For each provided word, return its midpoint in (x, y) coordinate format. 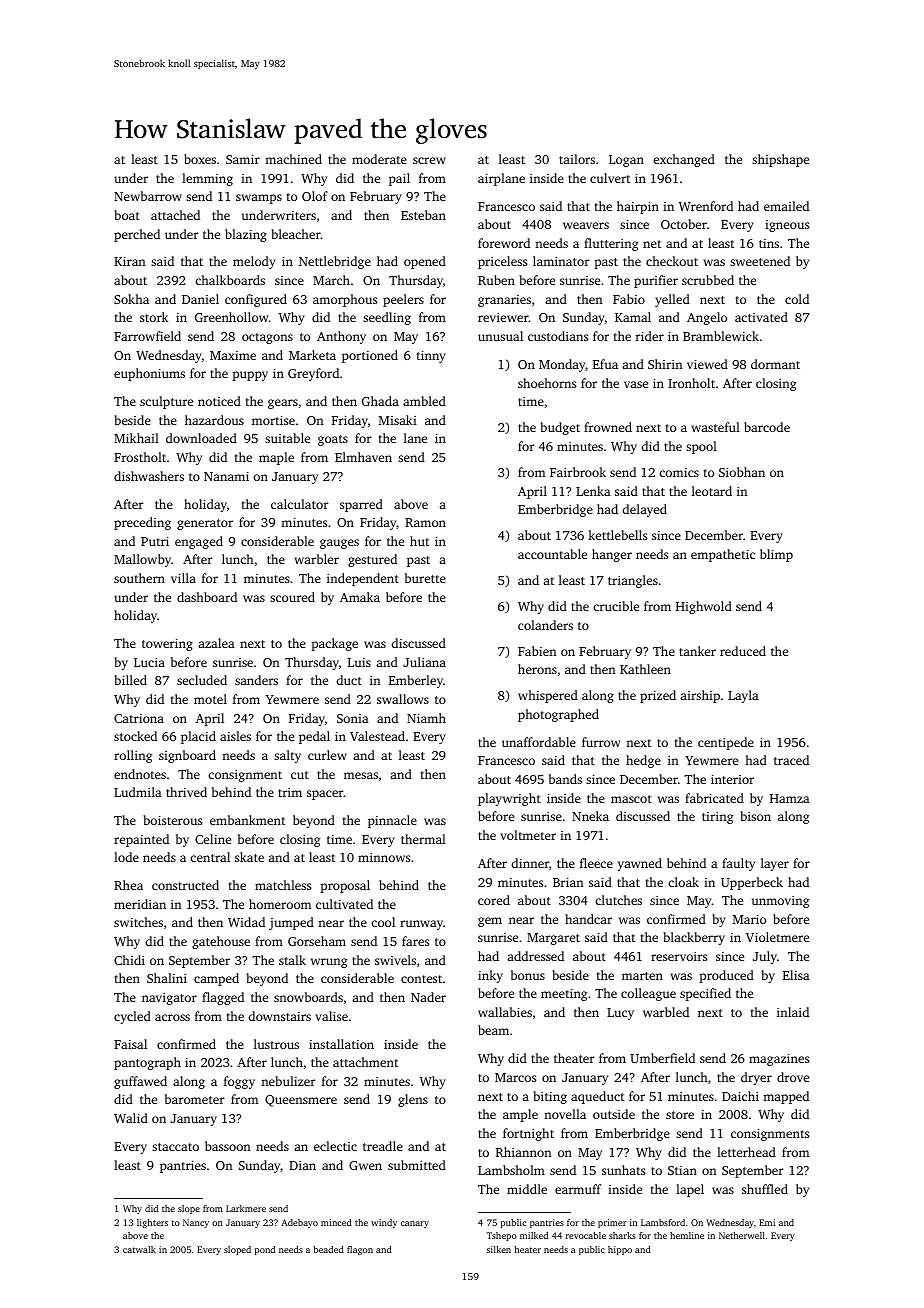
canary (415, 1224)
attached (175, 215)
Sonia (353, 718)
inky (490, 976)
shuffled (765, 1189)
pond (265, 1250)
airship (700, 696)
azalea (216, 643)
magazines (779, 1060)
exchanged (684, 160)
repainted (141, 840)
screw (429, 160)
